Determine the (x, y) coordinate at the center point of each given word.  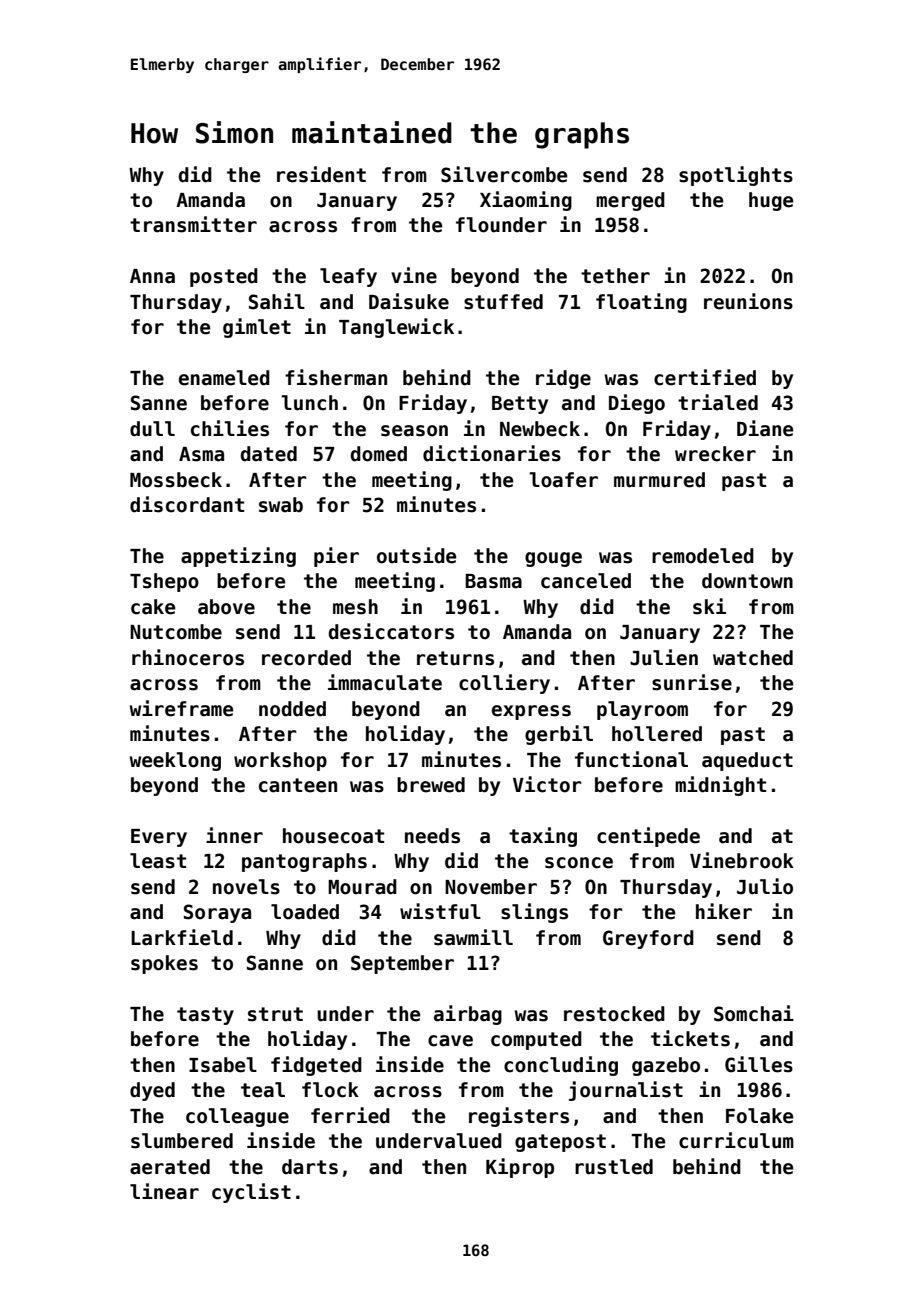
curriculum (736, 1140)
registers (519, 1117)
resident (321, 174)
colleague (237, 1117)
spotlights (736, 176)
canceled (586, 581)
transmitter (193, 224)
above (226, 607)
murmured (659, 480)
